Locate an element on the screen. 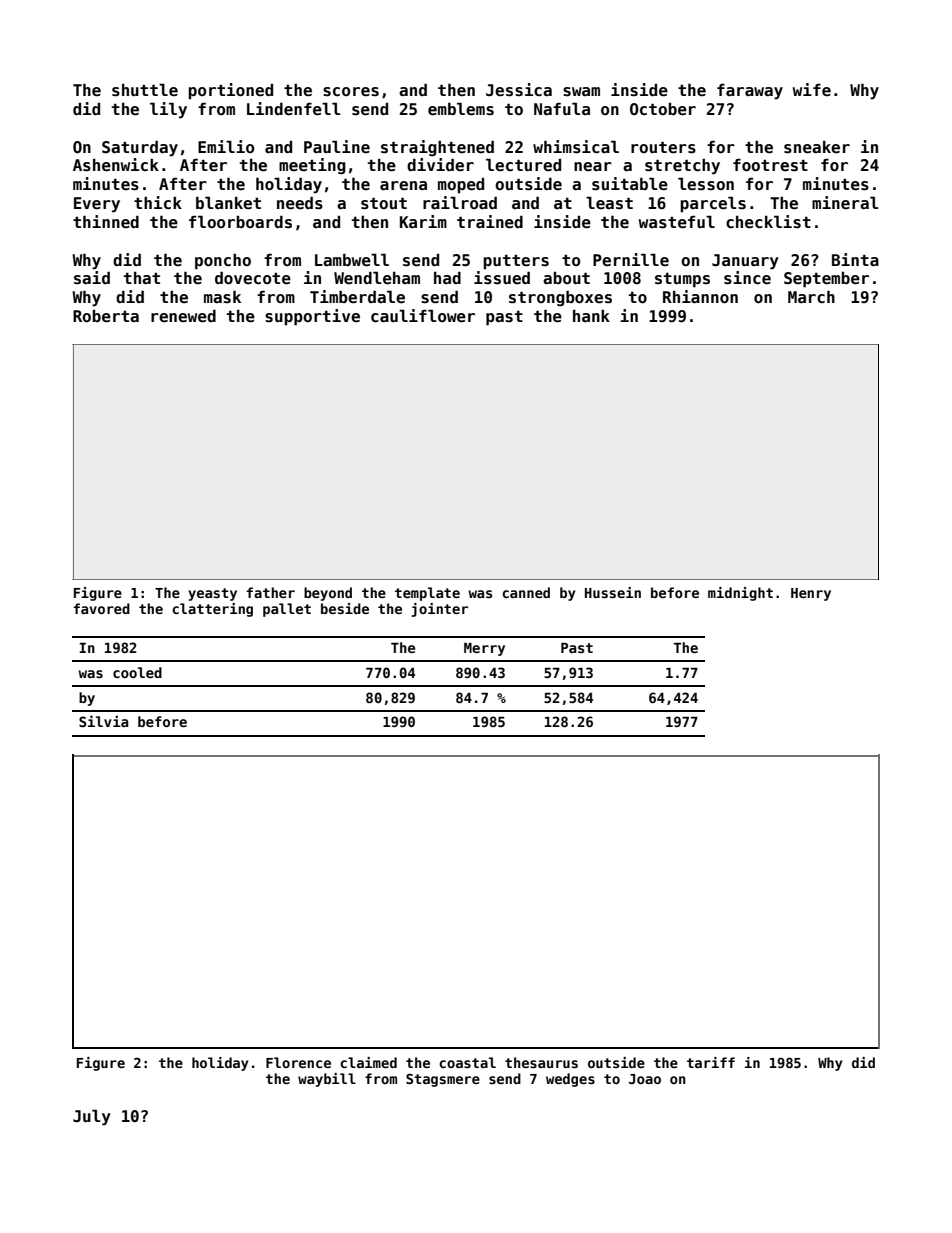 This screenshot has width=952, height=1233. scores is located at coordinates (351, 92).
